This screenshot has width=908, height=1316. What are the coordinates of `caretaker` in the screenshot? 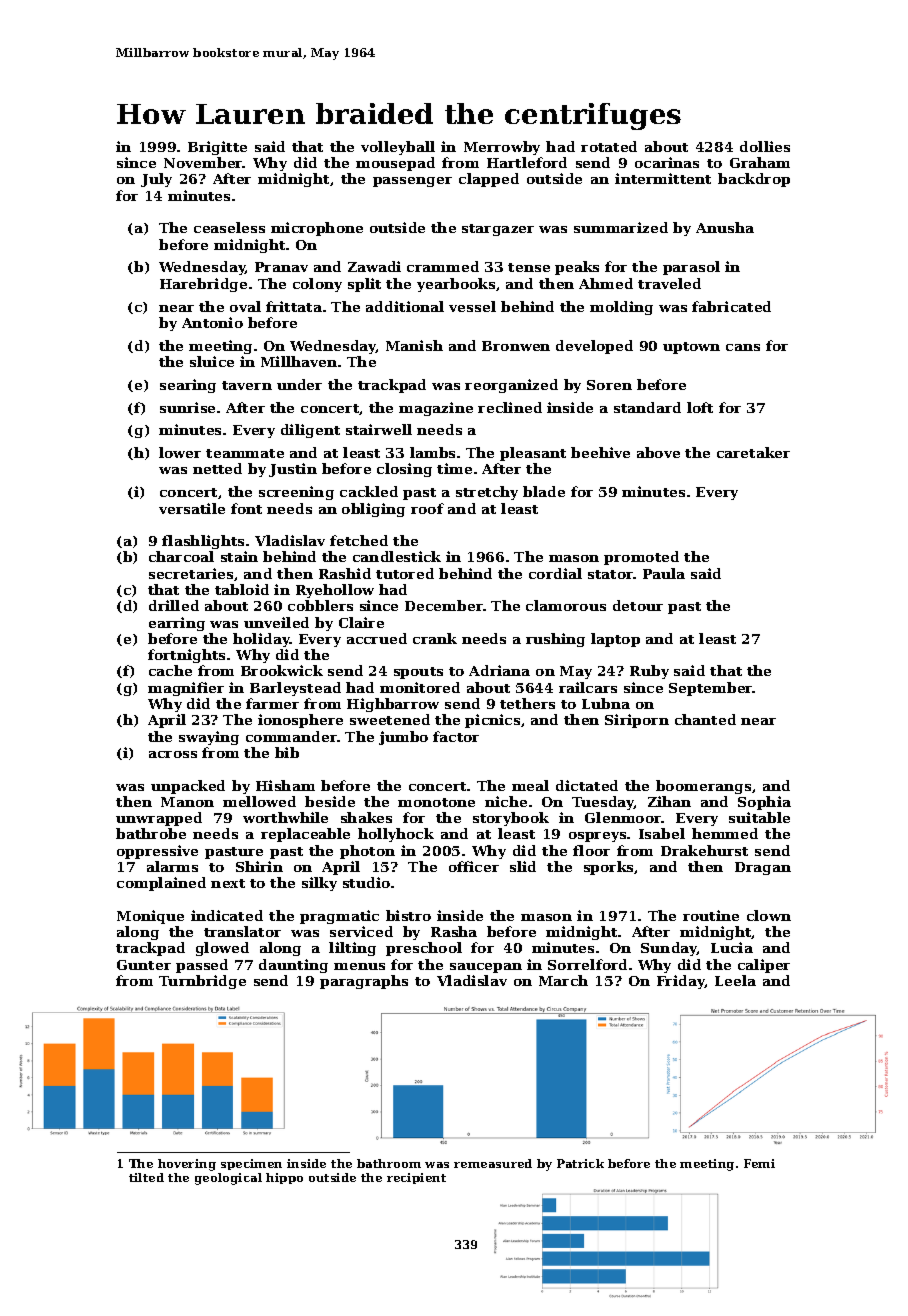 It's located at (753, 452).
